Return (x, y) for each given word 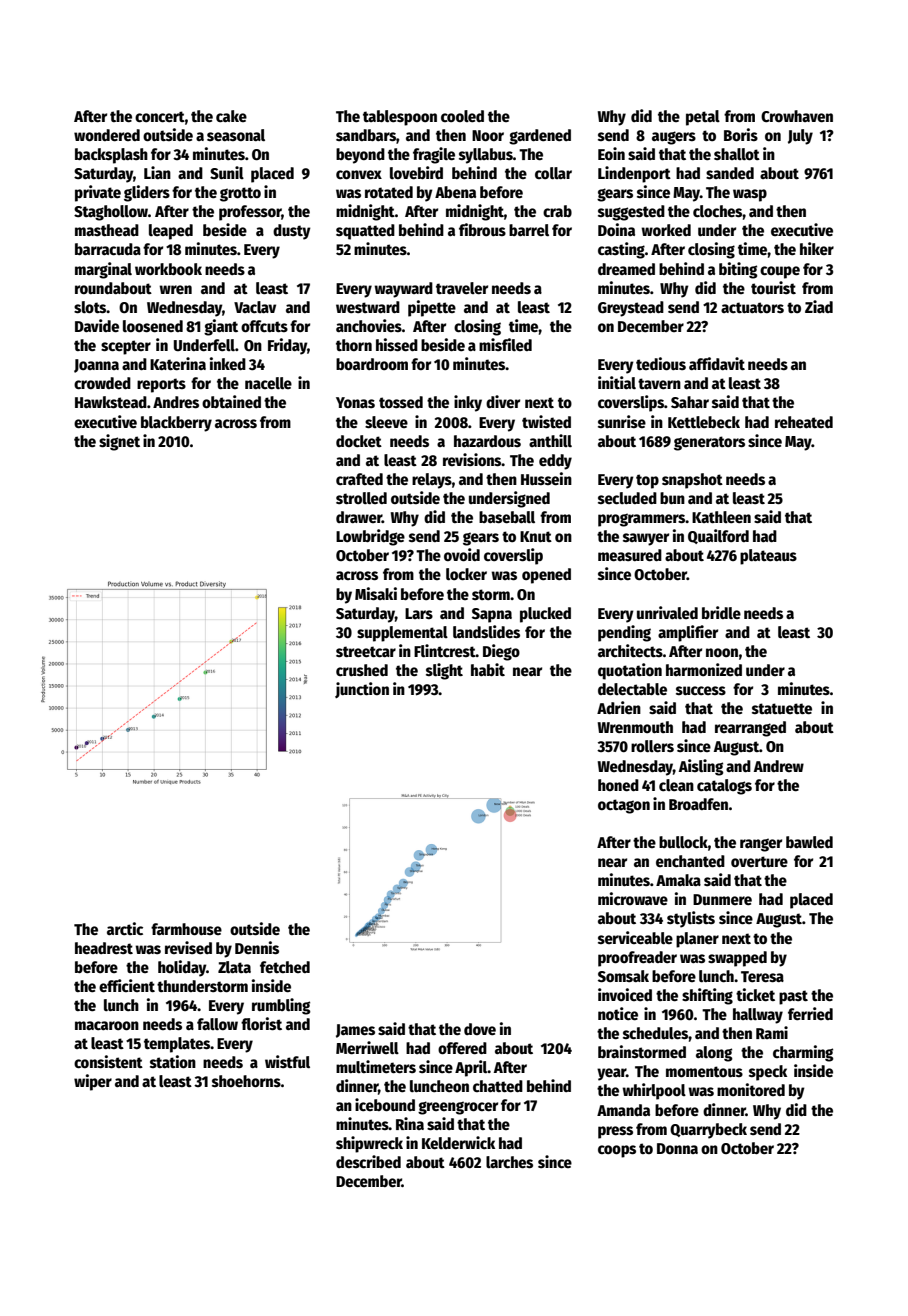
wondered (107, 135)
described (368, 1162)
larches (509, 1162)
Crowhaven (797, 116)
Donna (677, 1148)
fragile (434, 155)
